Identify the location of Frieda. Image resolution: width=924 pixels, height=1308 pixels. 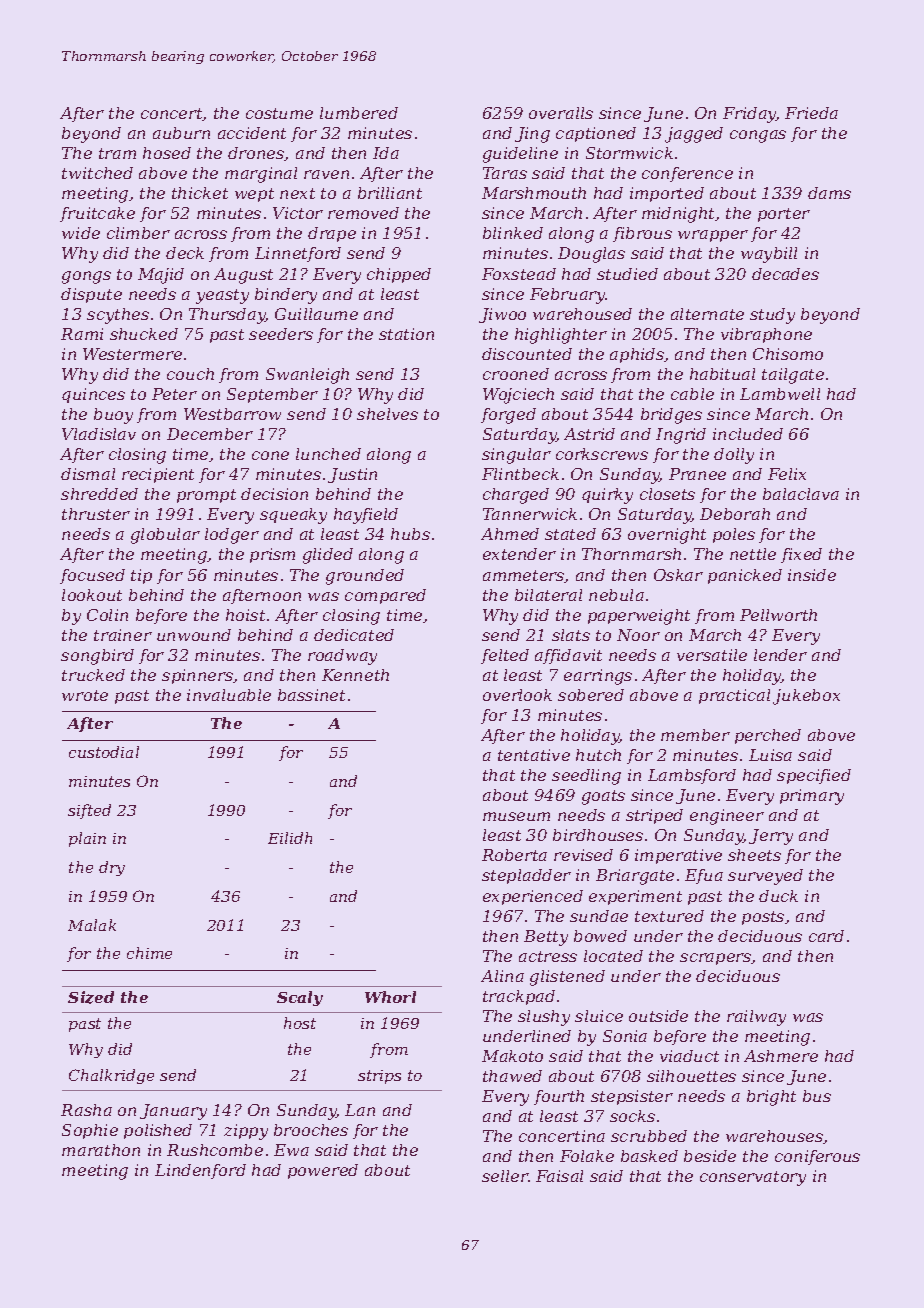
(811, 113).
